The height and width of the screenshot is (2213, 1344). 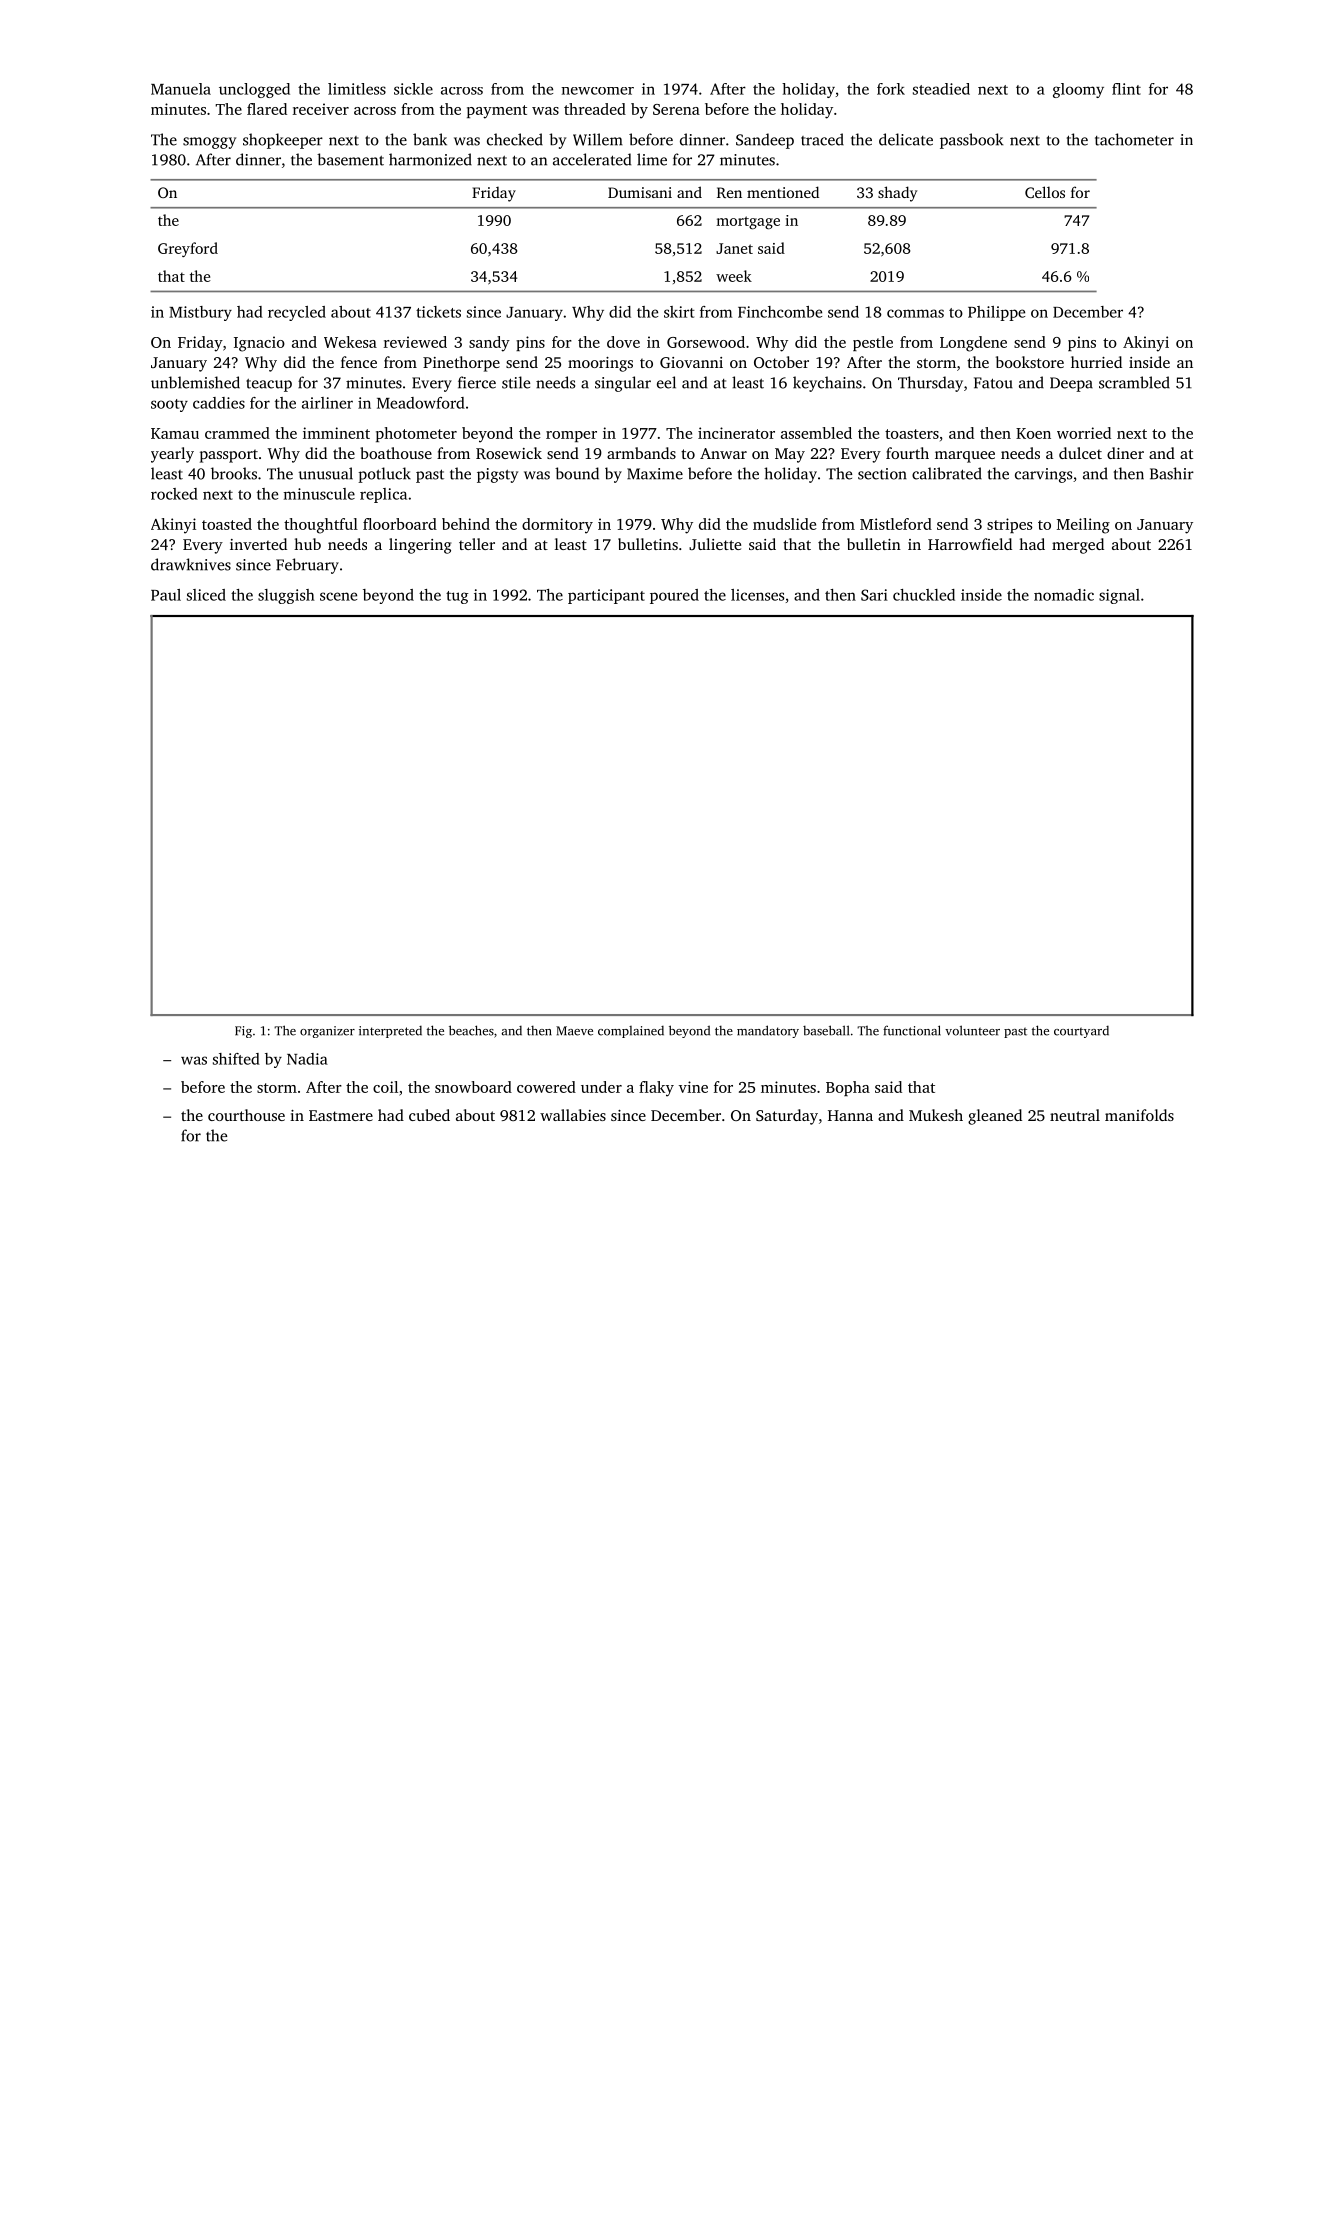 I want to click on Manuela, so click(x=181, y=89).
